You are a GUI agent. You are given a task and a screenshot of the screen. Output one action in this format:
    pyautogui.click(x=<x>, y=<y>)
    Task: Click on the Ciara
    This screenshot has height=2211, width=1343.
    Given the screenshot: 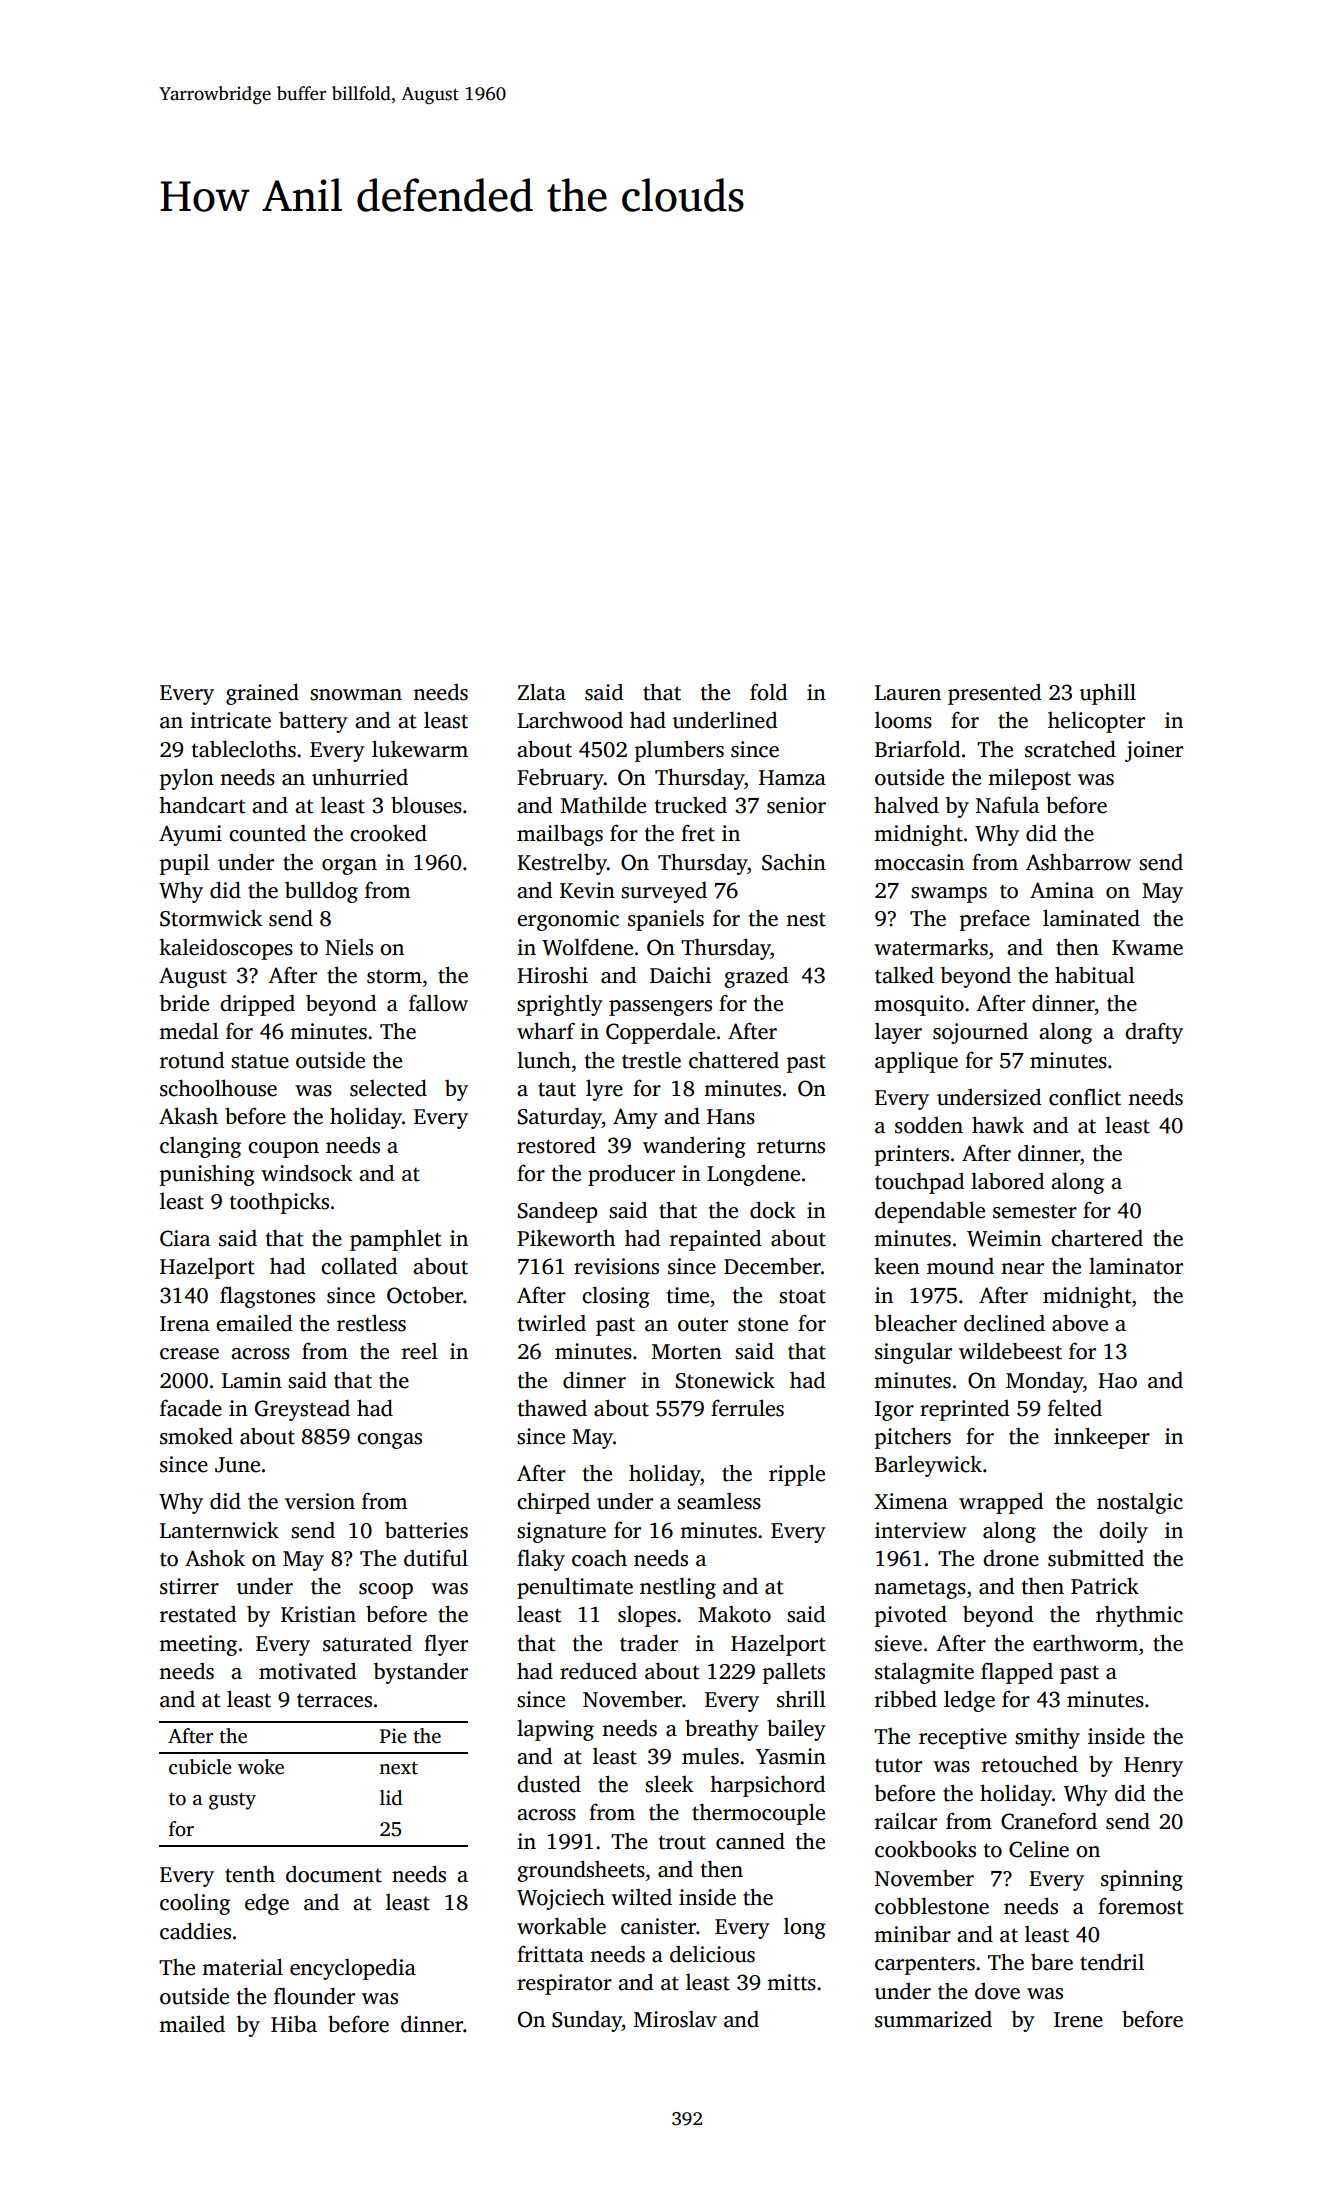 What is the action you would take?
    pyautogui.click(x=185, y=1238)
